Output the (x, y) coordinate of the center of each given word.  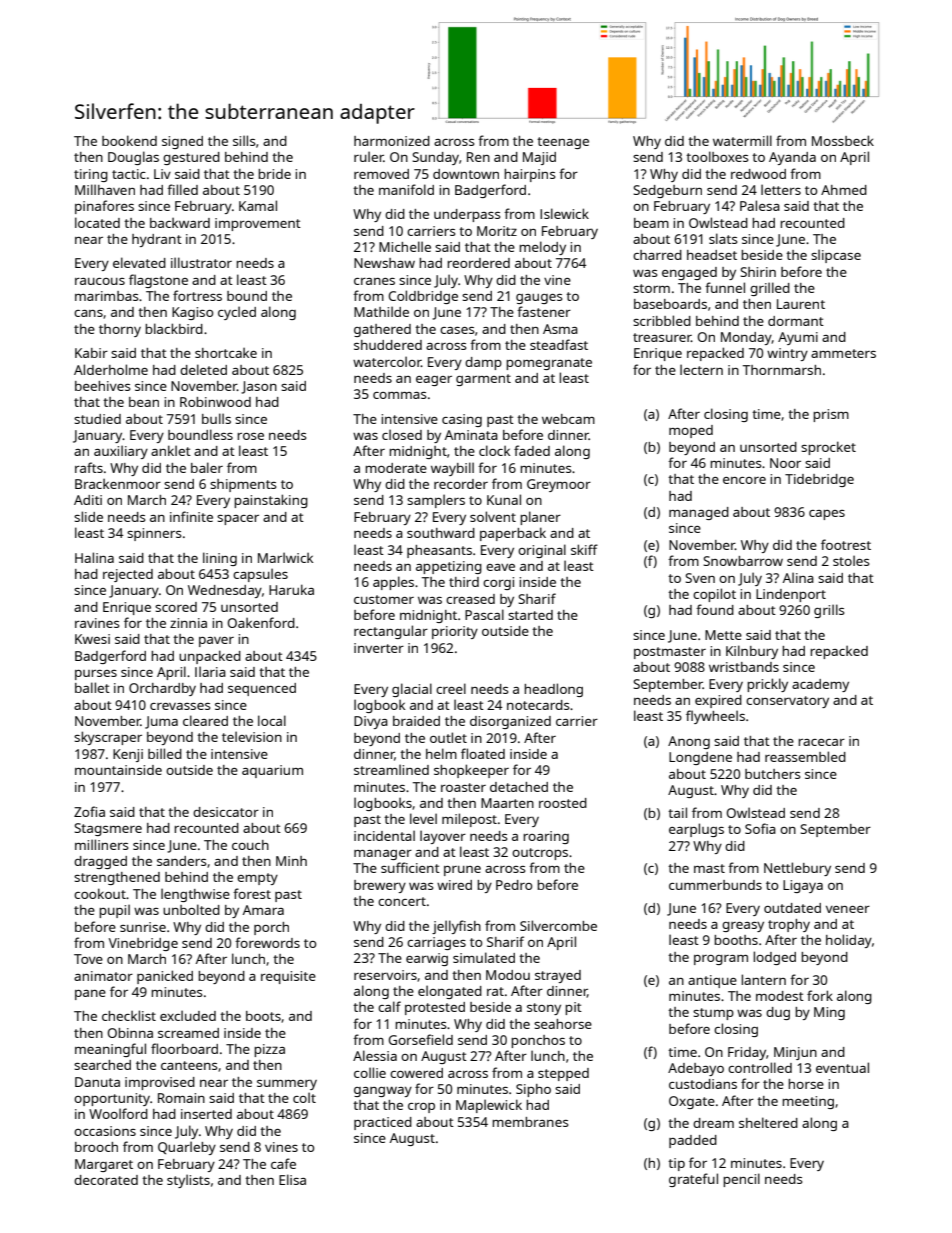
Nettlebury (797, 869)
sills (244, 140)
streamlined (391, 769)
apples (393, 583)
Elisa (292, 1179)
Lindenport (791, 595)
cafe (283, 1163)
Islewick (564, 213)
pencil (741, 1180)
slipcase (836, 256)
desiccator (226, 812)
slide (88, 516)
